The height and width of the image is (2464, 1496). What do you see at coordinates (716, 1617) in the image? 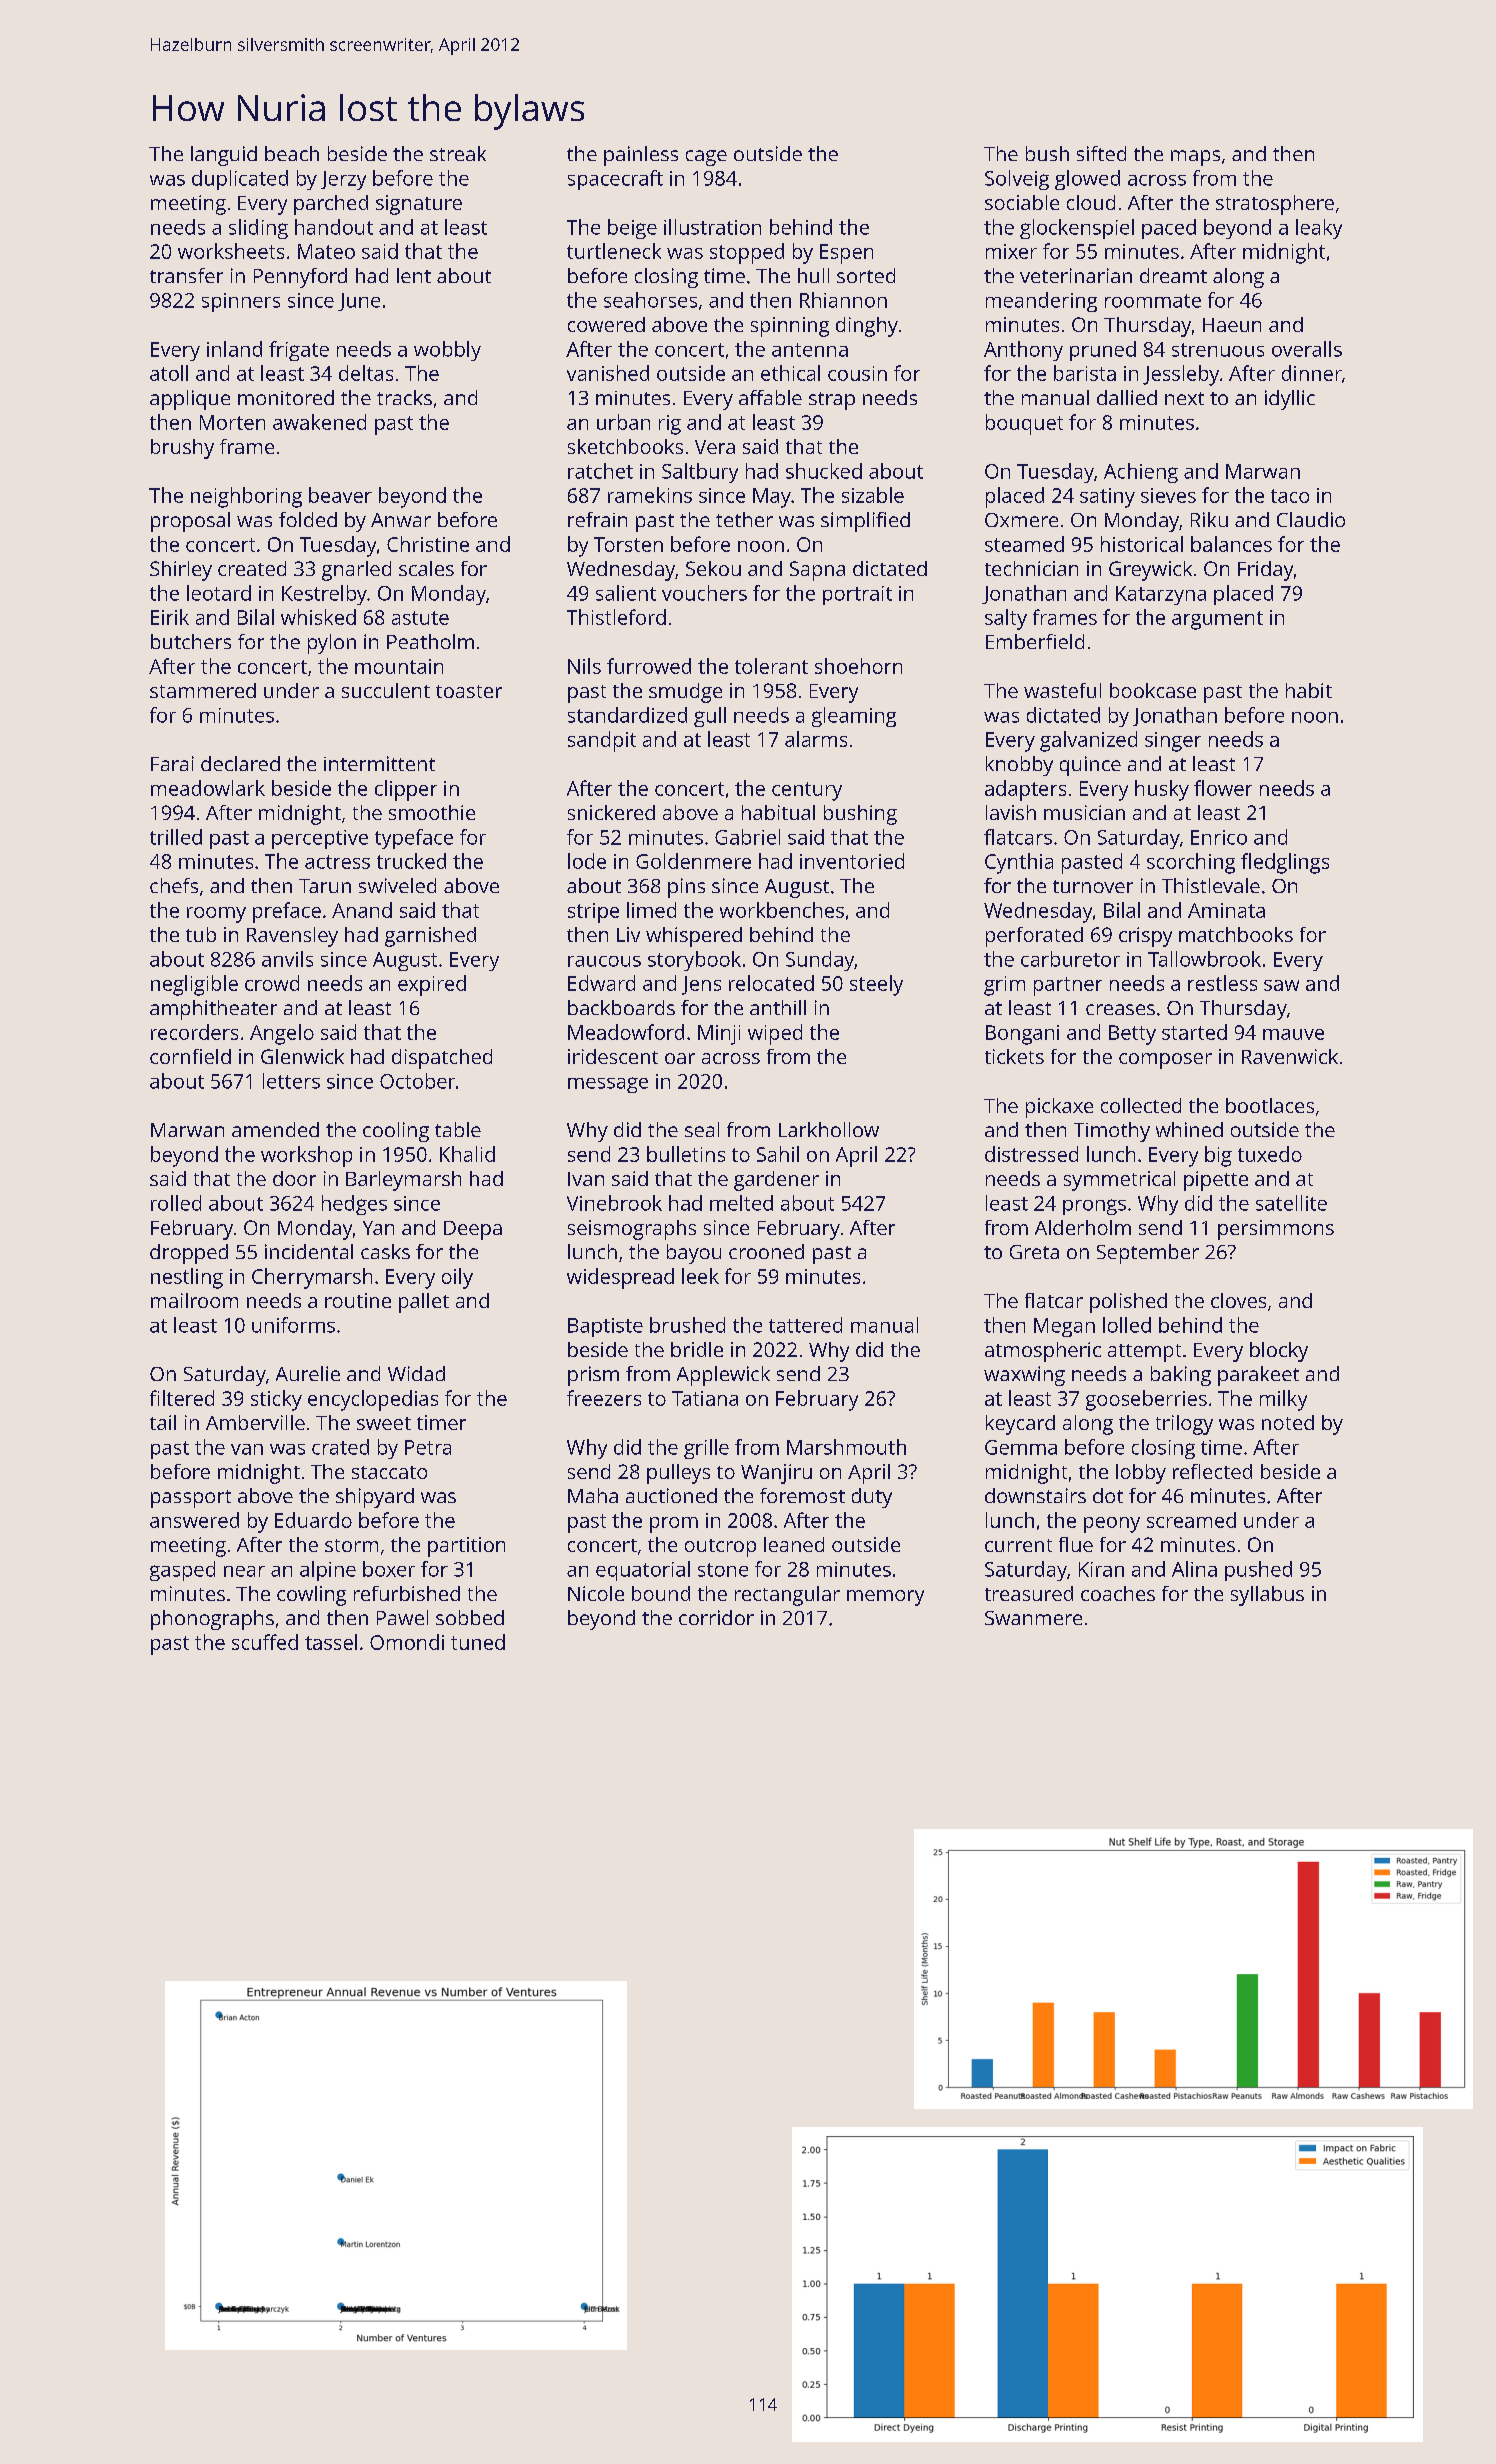
I see `corridor` at bounding box center [716, 1617].
